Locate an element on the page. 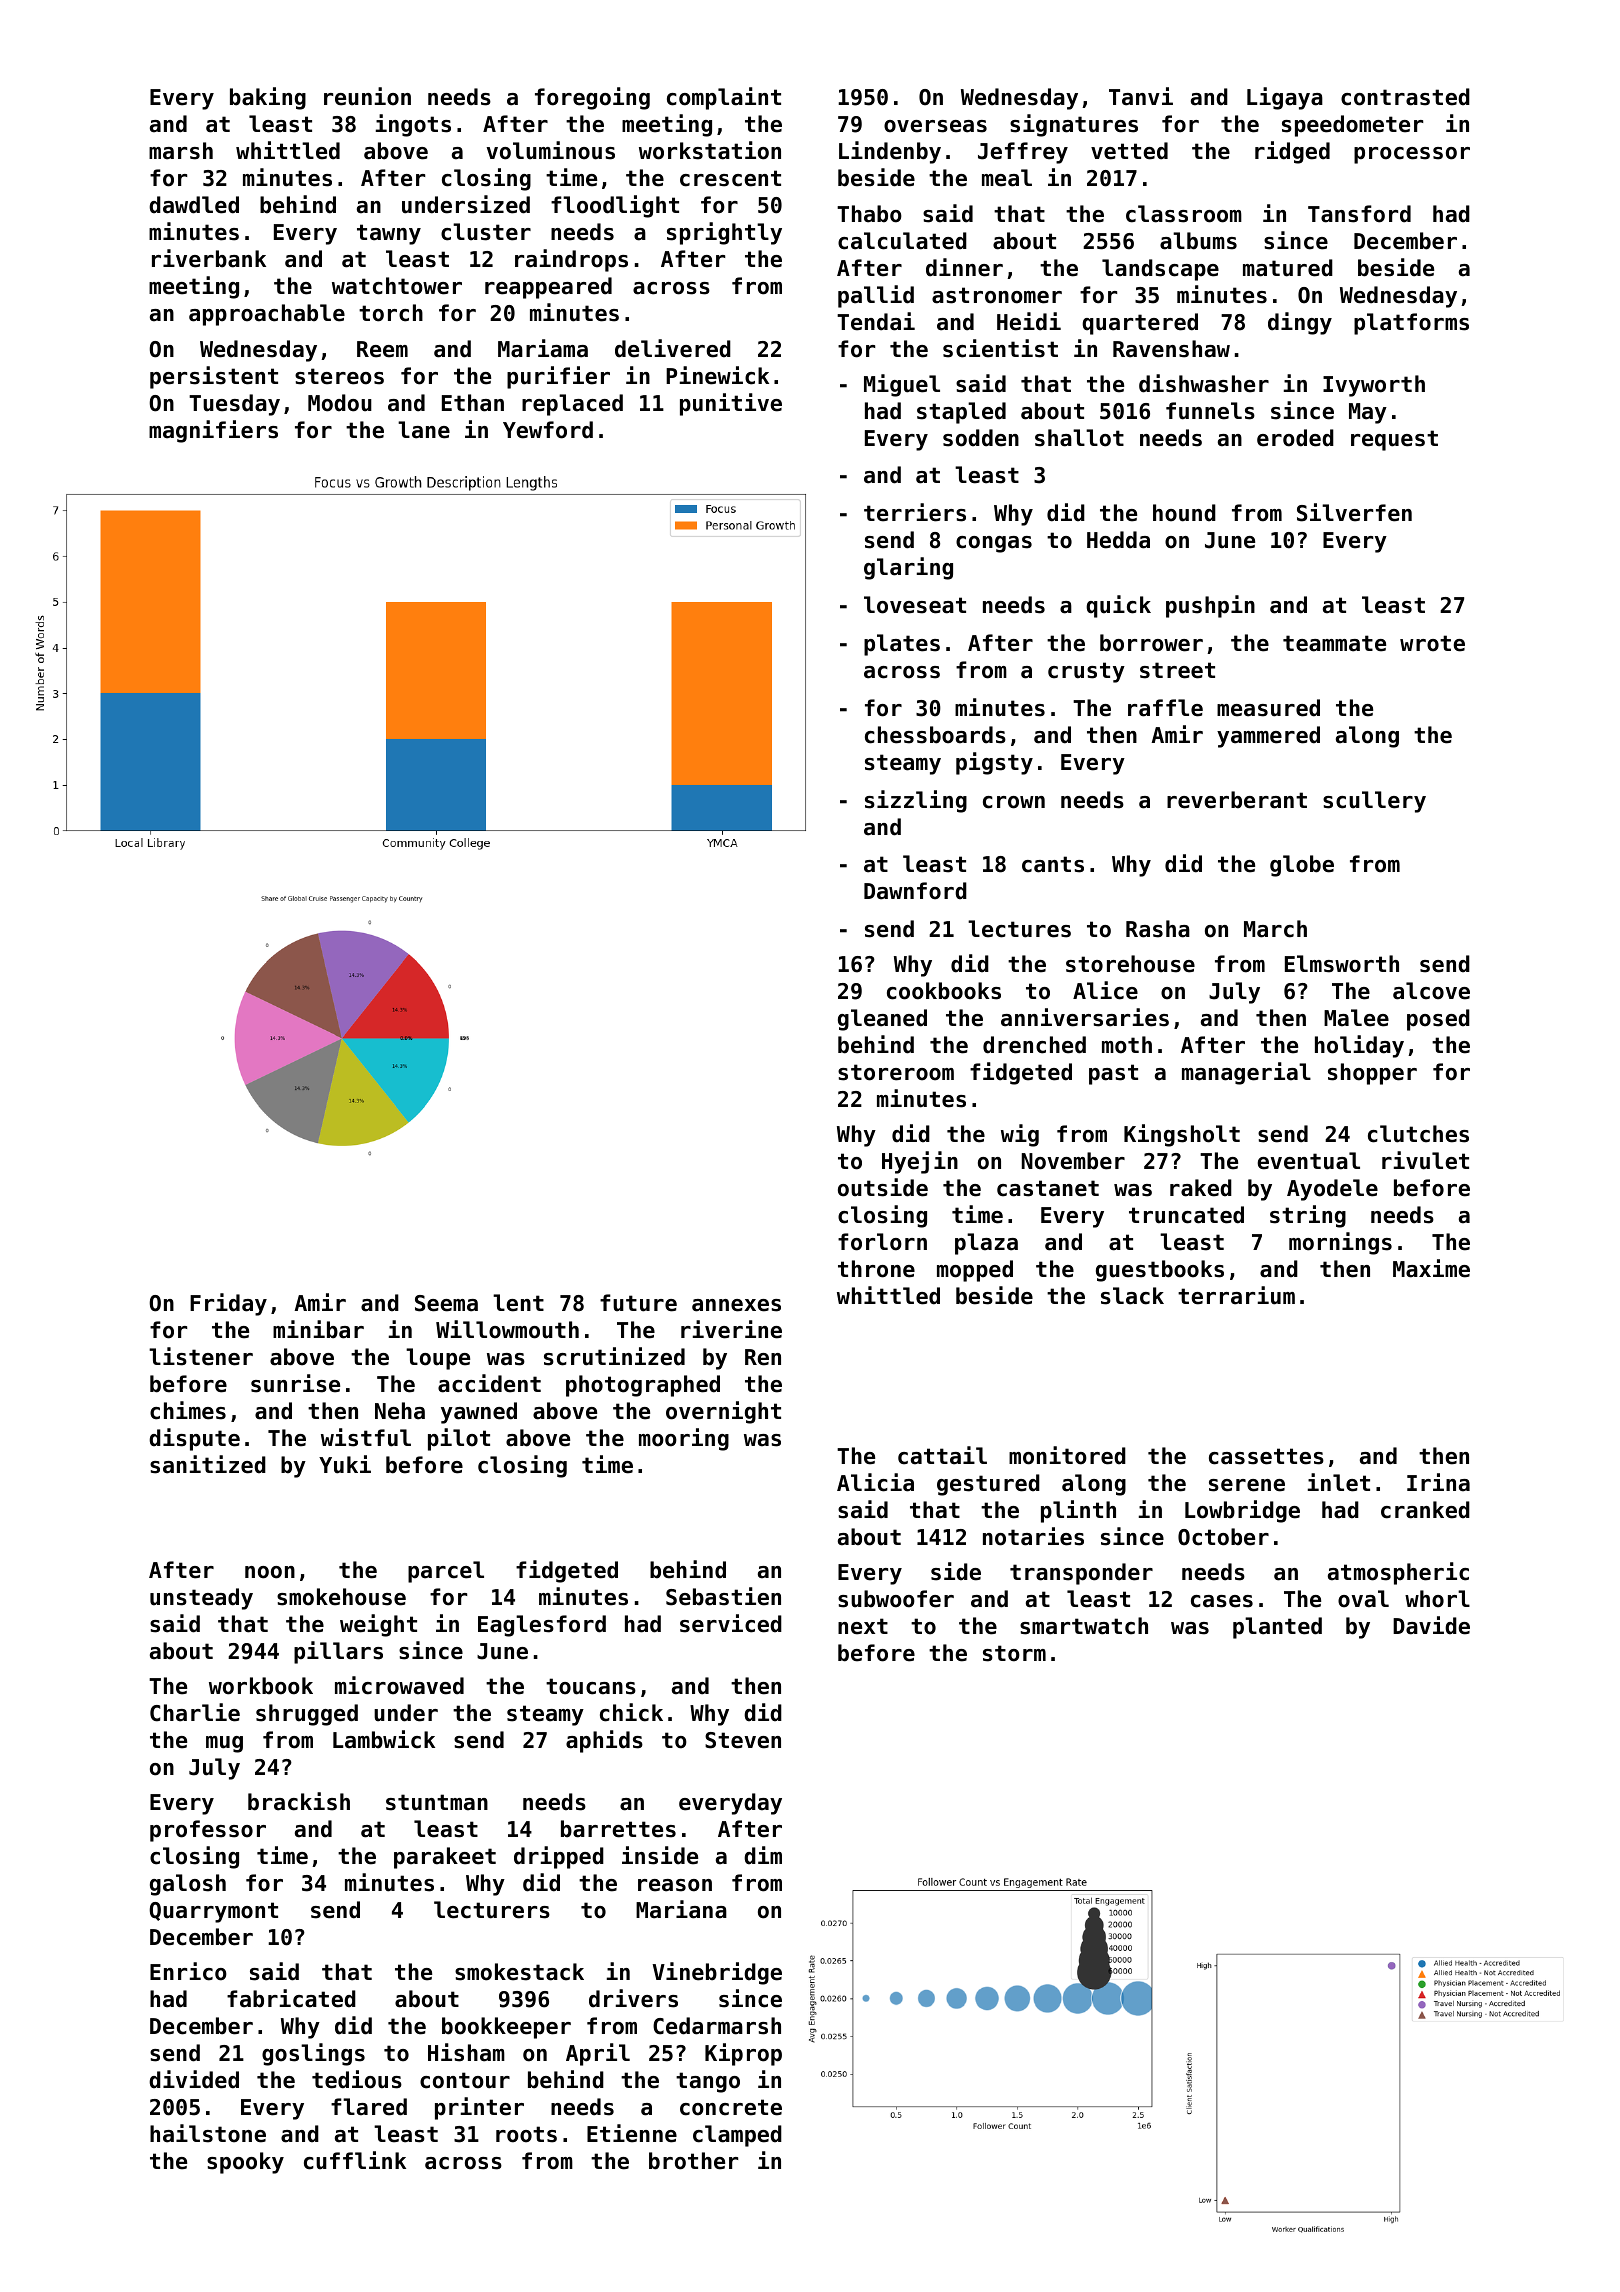 This image has height=2292, width=1620. minibar is located at coordinates (318, 1329).
